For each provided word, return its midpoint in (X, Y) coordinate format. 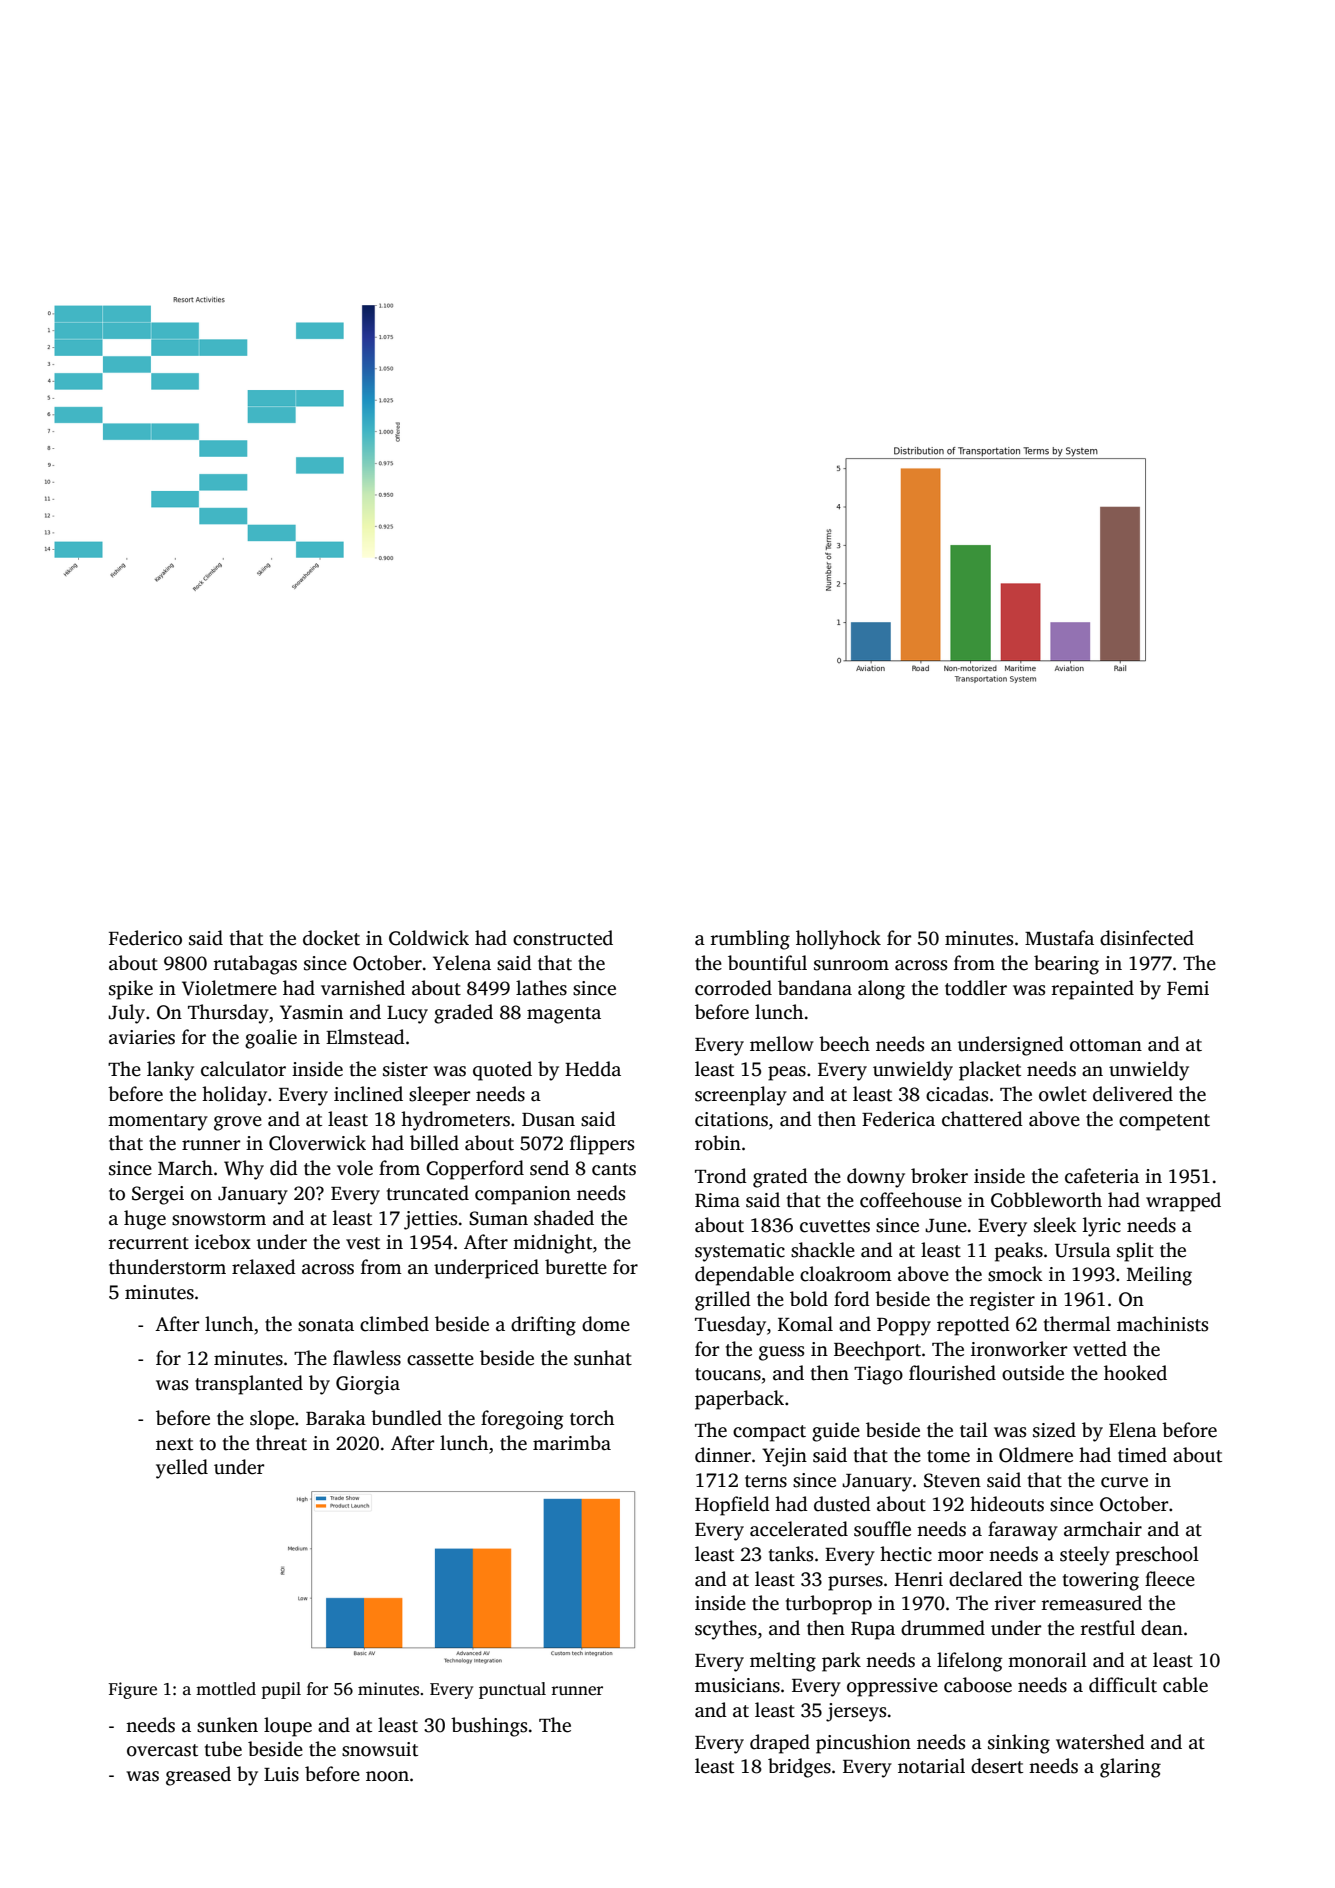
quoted (502, 1071)
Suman (498, 1218)
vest (363, 1243)
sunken (227, 1725)
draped (780, 1744)
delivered (1133, 1094)
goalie (271, 1039)
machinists (1162, 1324)
